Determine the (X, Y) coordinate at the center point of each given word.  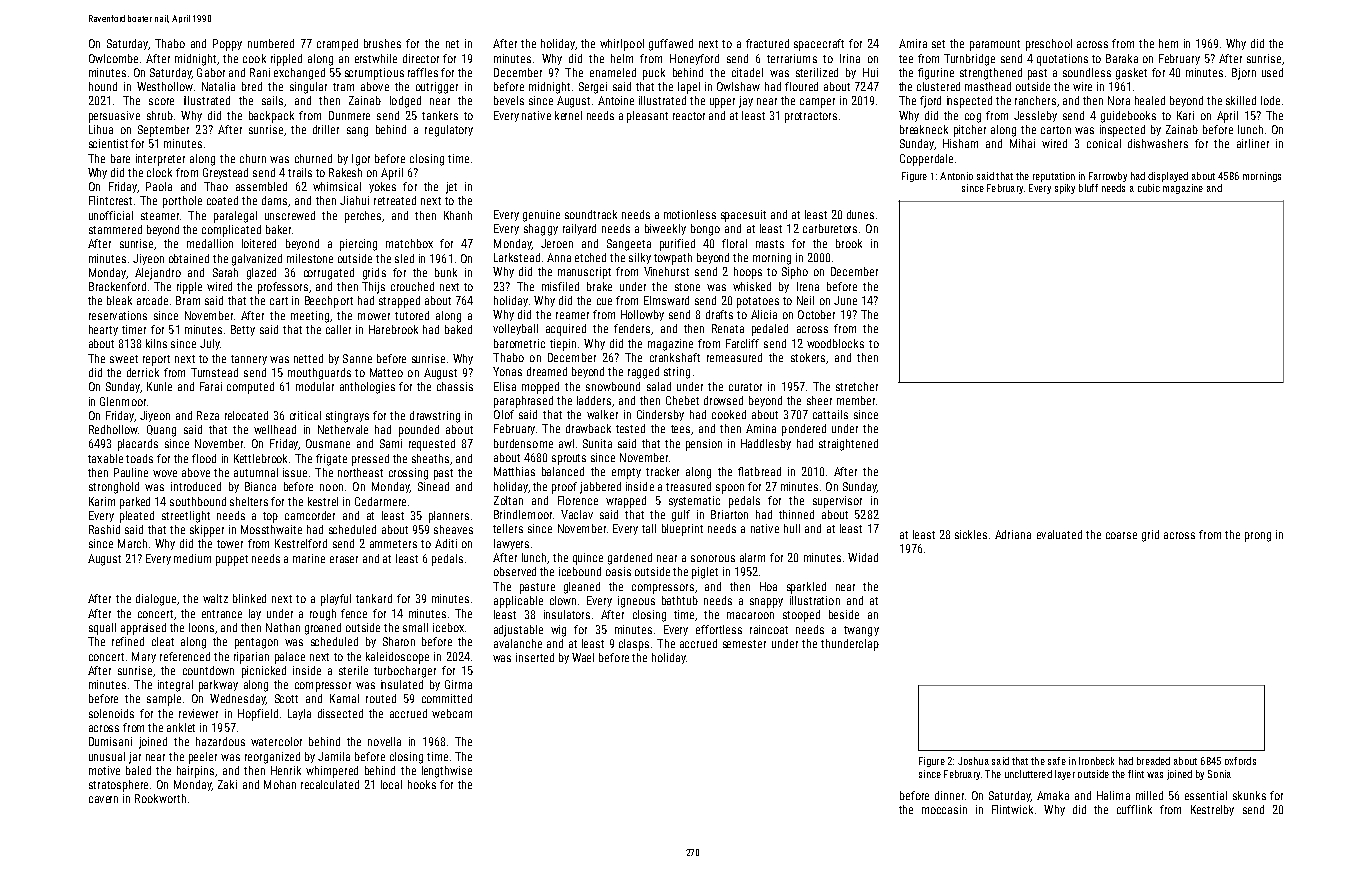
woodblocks (835, 343)
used (1272, 72)
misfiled (560, 286)
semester (744, 644)
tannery (249, 360)
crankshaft (675, 357)
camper (817, 103)
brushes (382, 43)
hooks (422, 784)
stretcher (857, 386)
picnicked (264, 672)
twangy (861, 631)
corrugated (329, 274)
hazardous (220, 741)
